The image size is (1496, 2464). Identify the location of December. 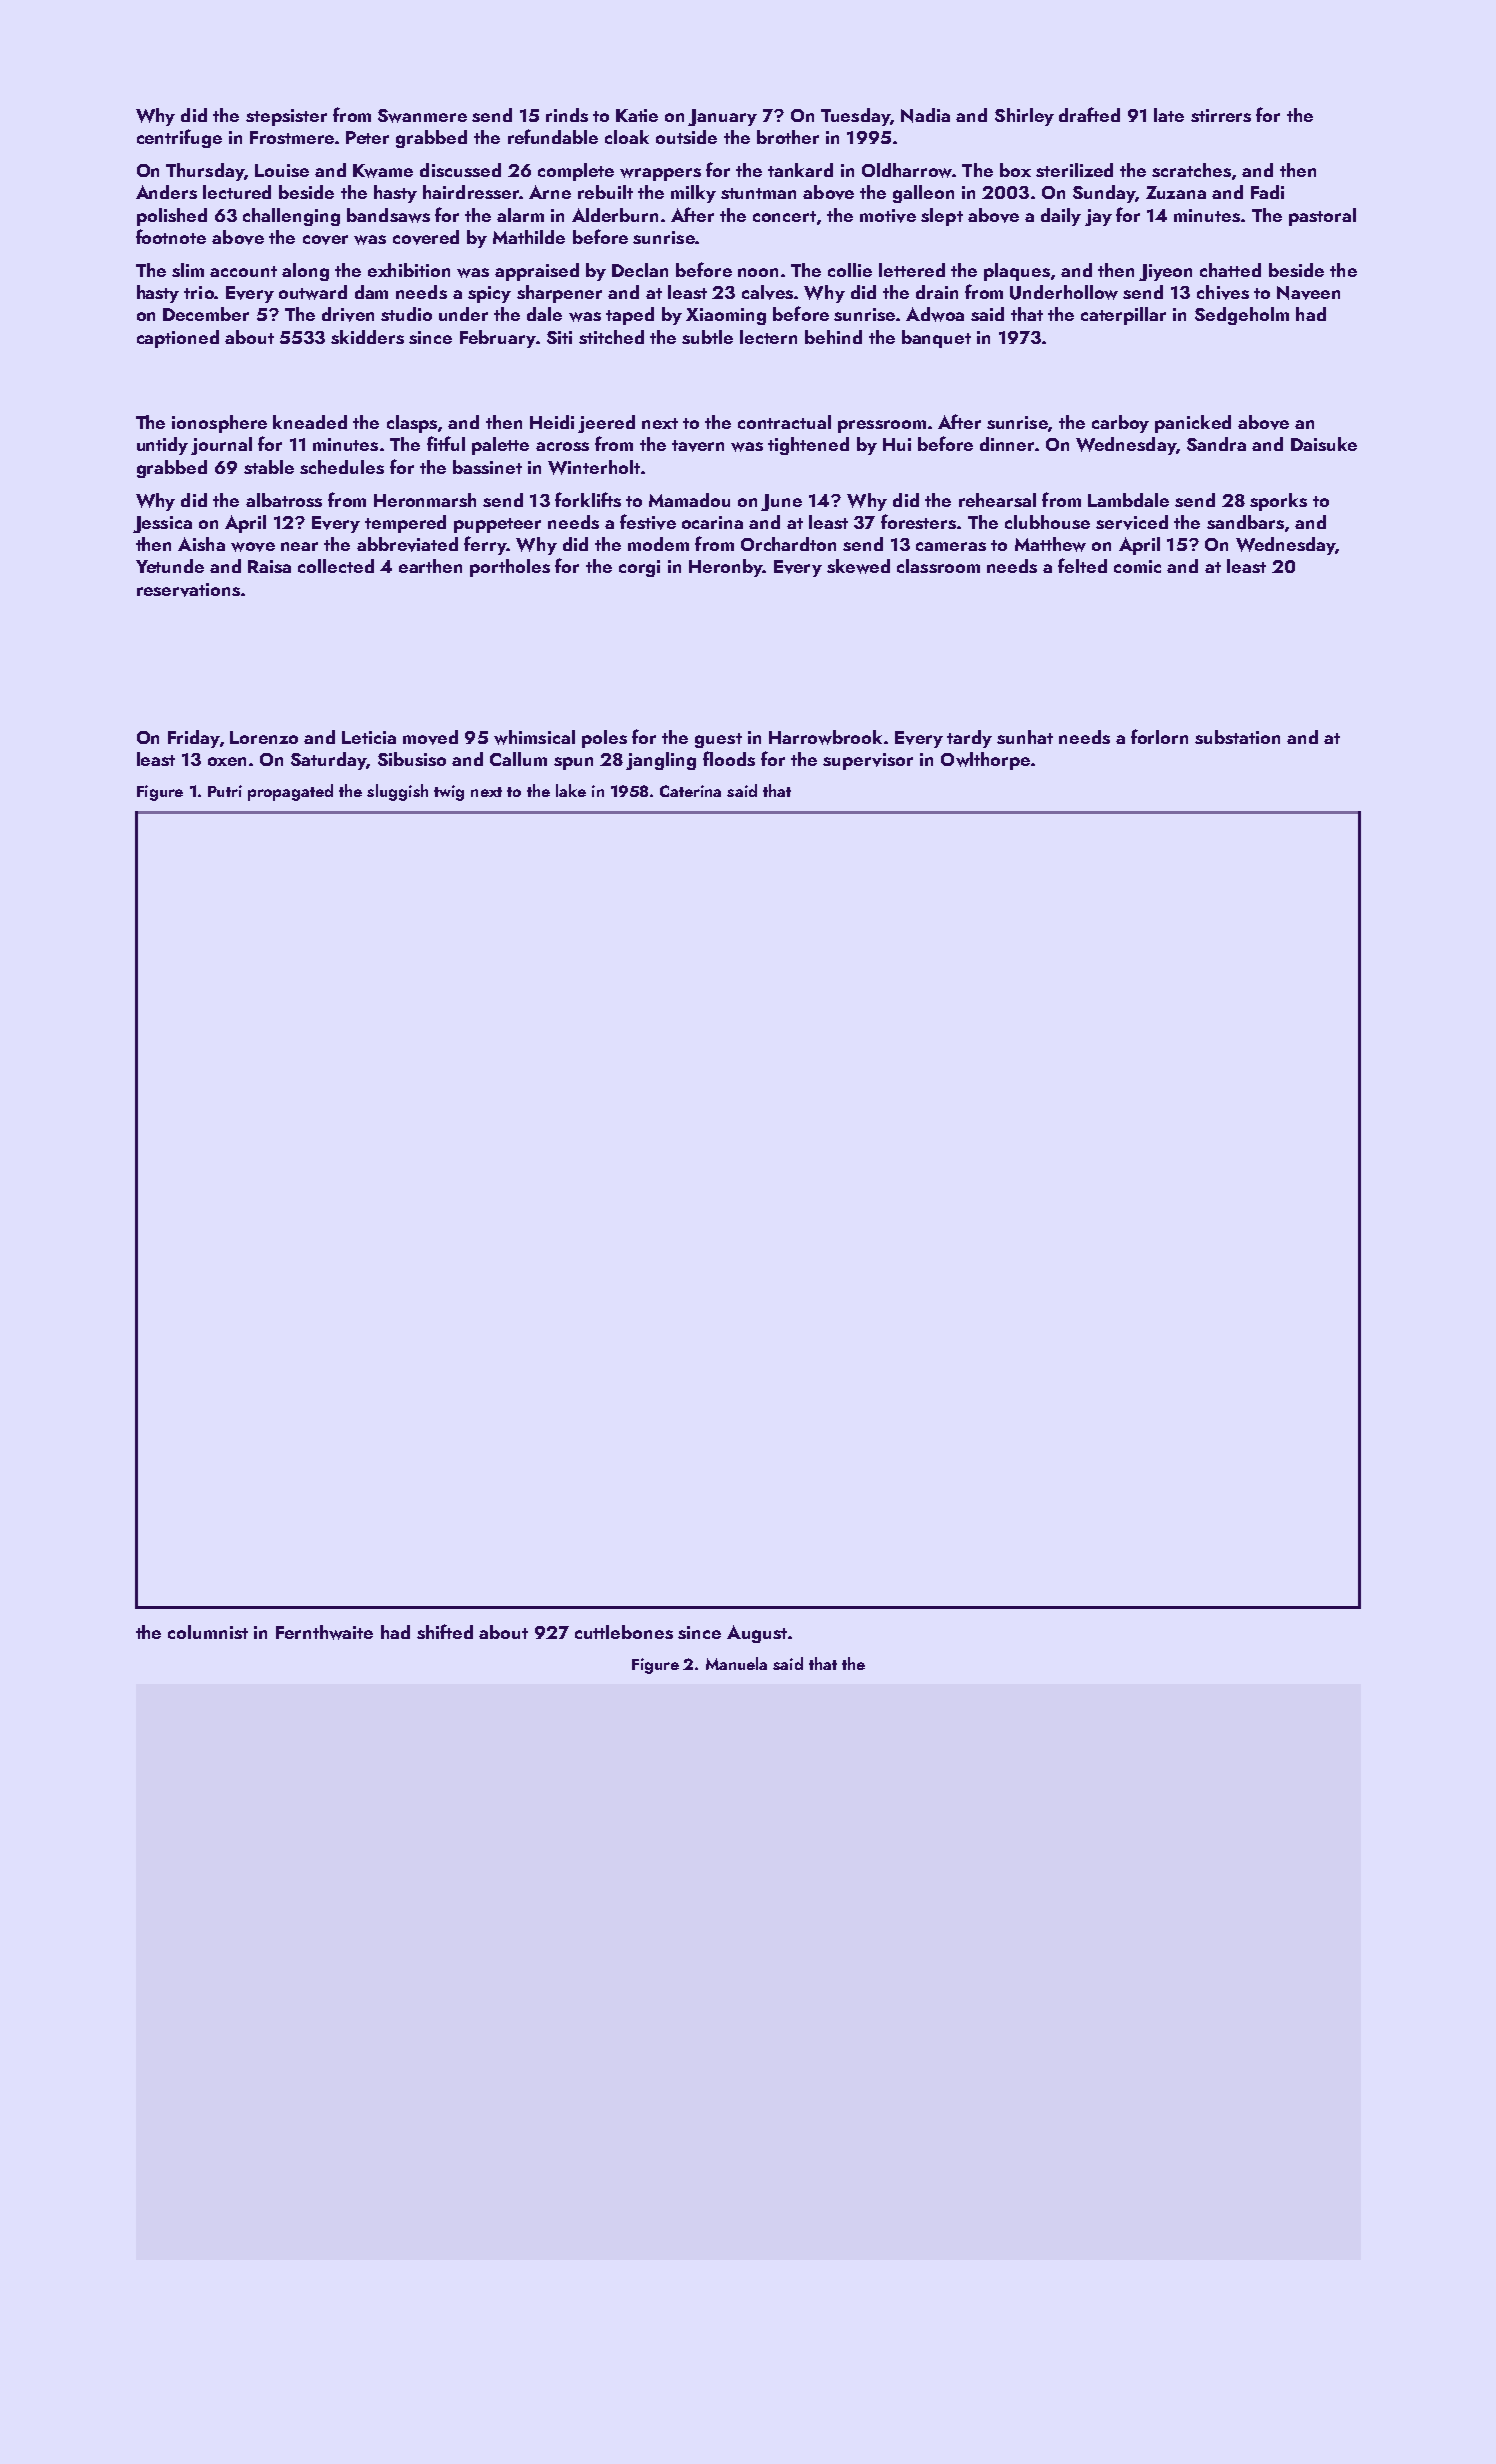
(206, 314).
